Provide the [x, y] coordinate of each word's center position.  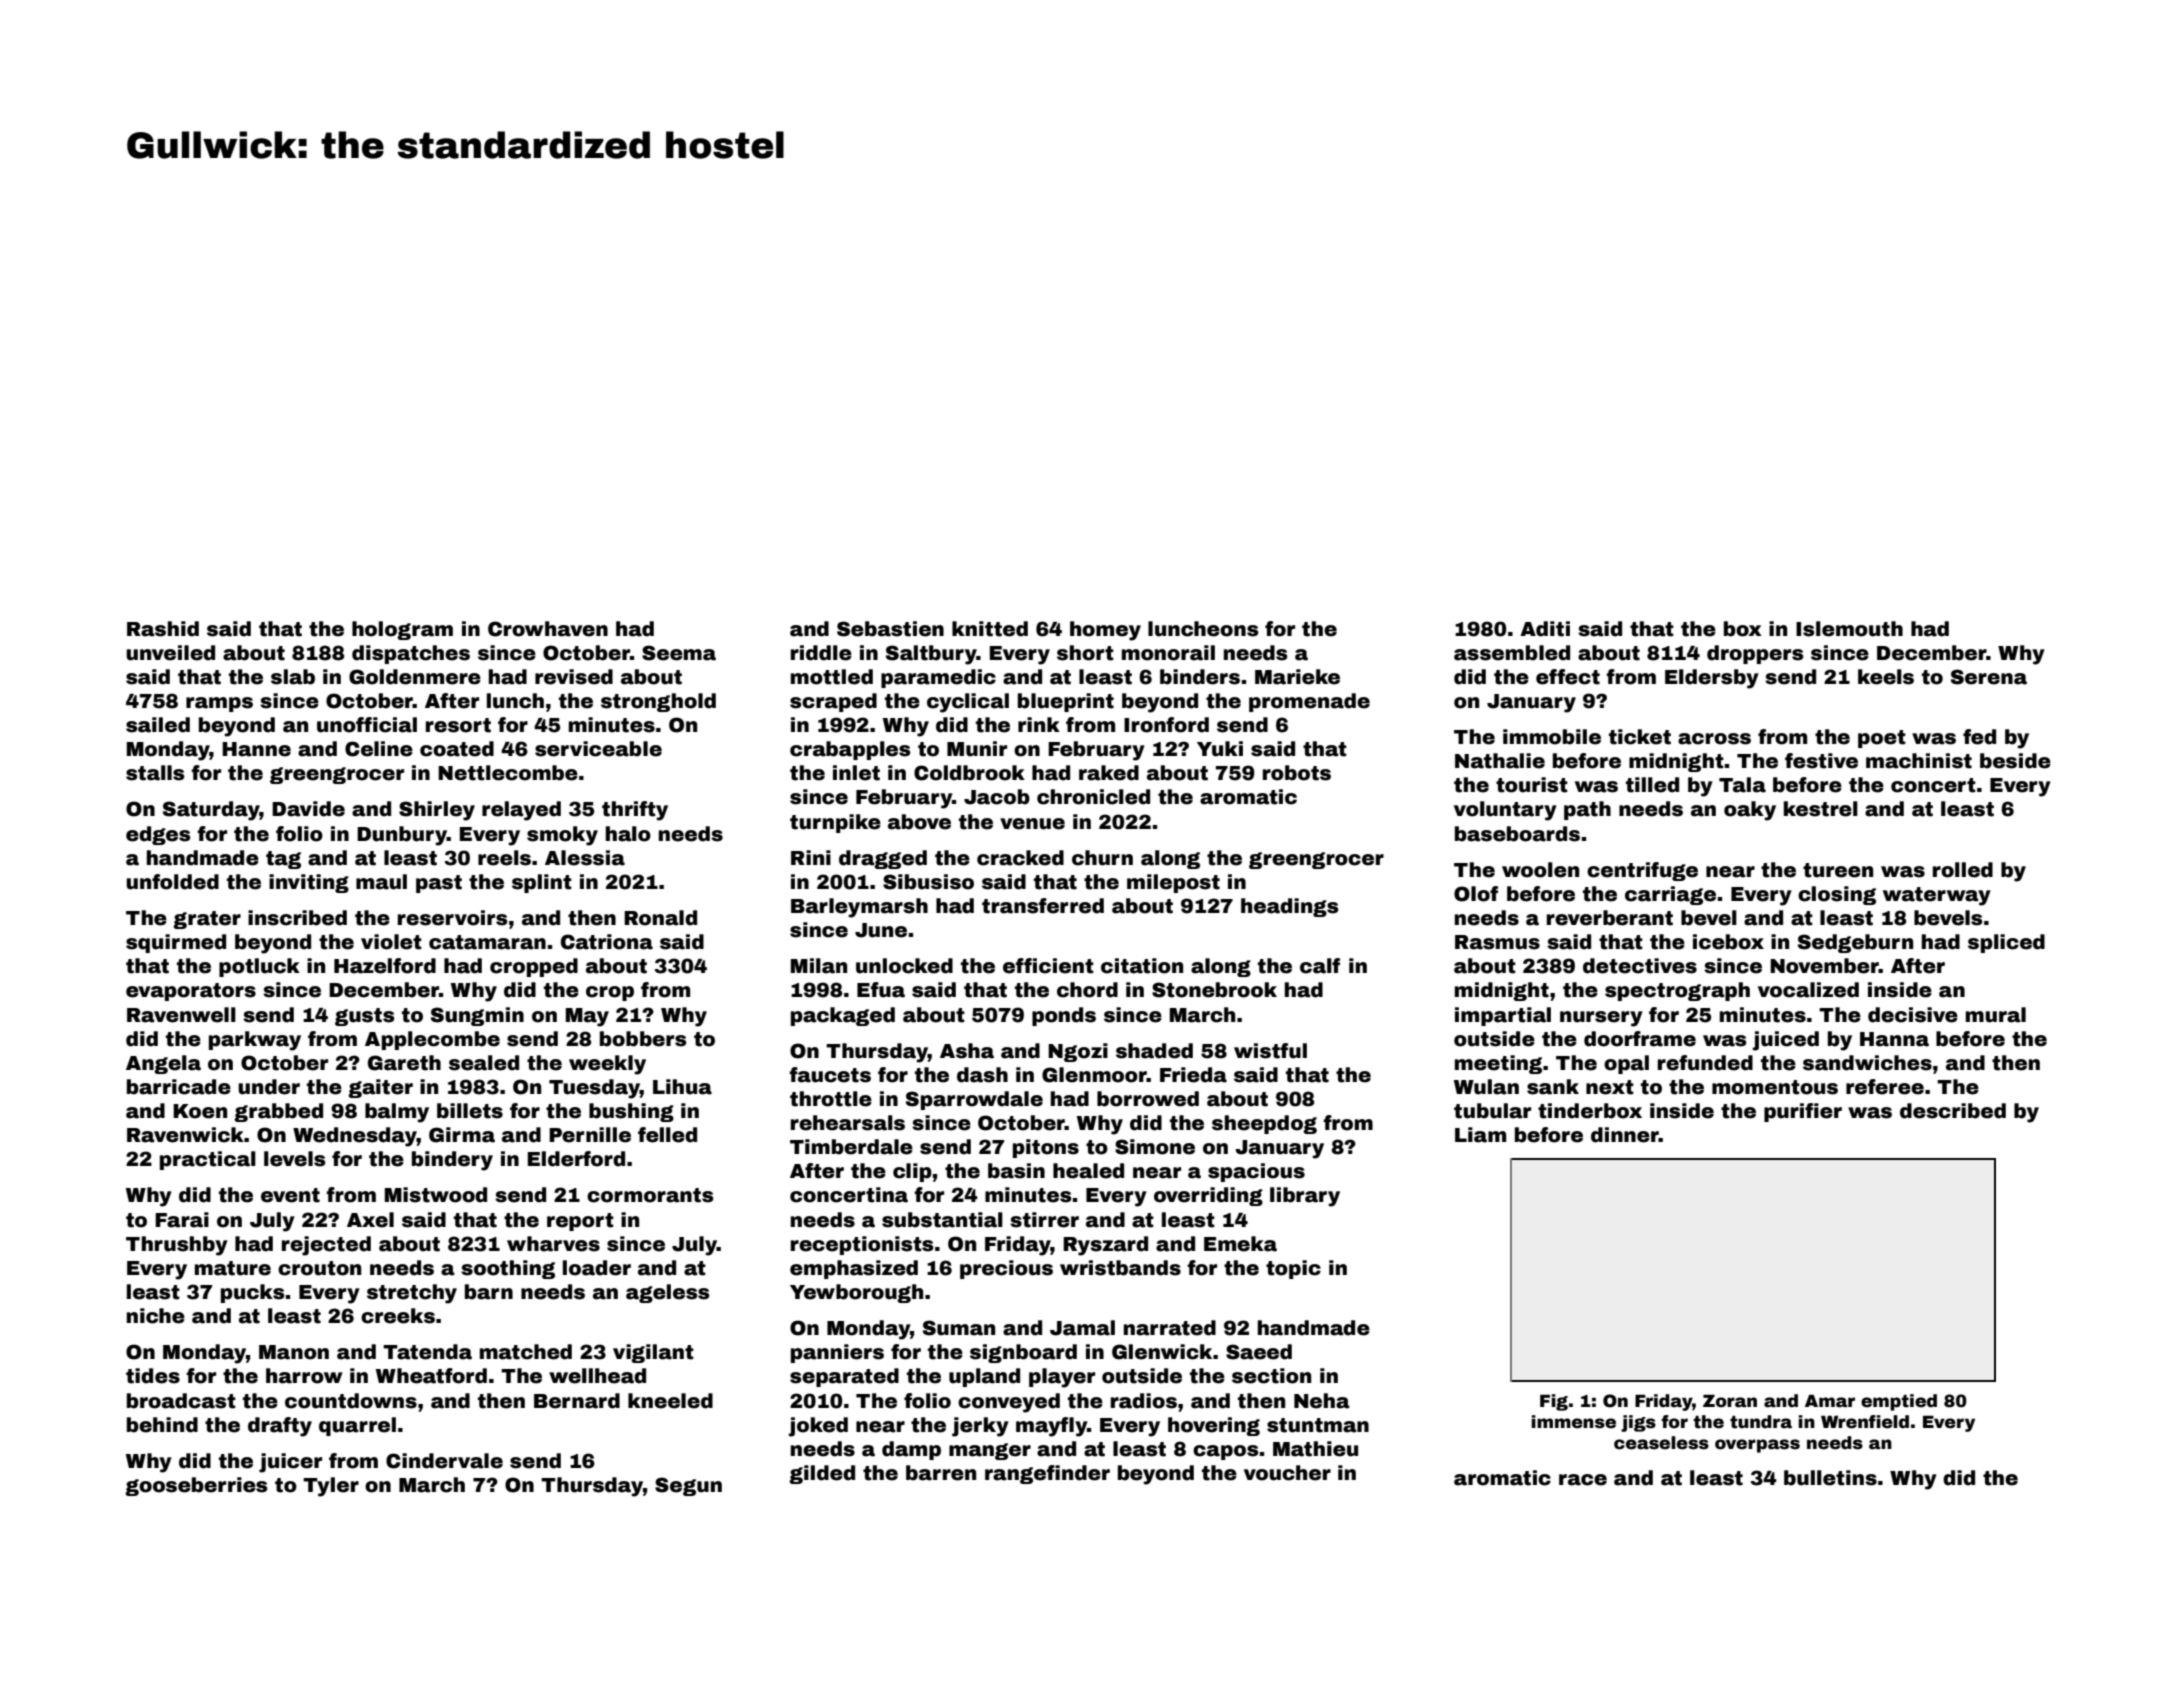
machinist [1919, 761]
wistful [1270, 1051]
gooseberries [196, 1486]
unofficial [367, 725]
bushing [631, 1112]
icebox [1728, 942]
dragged [883, 859]
